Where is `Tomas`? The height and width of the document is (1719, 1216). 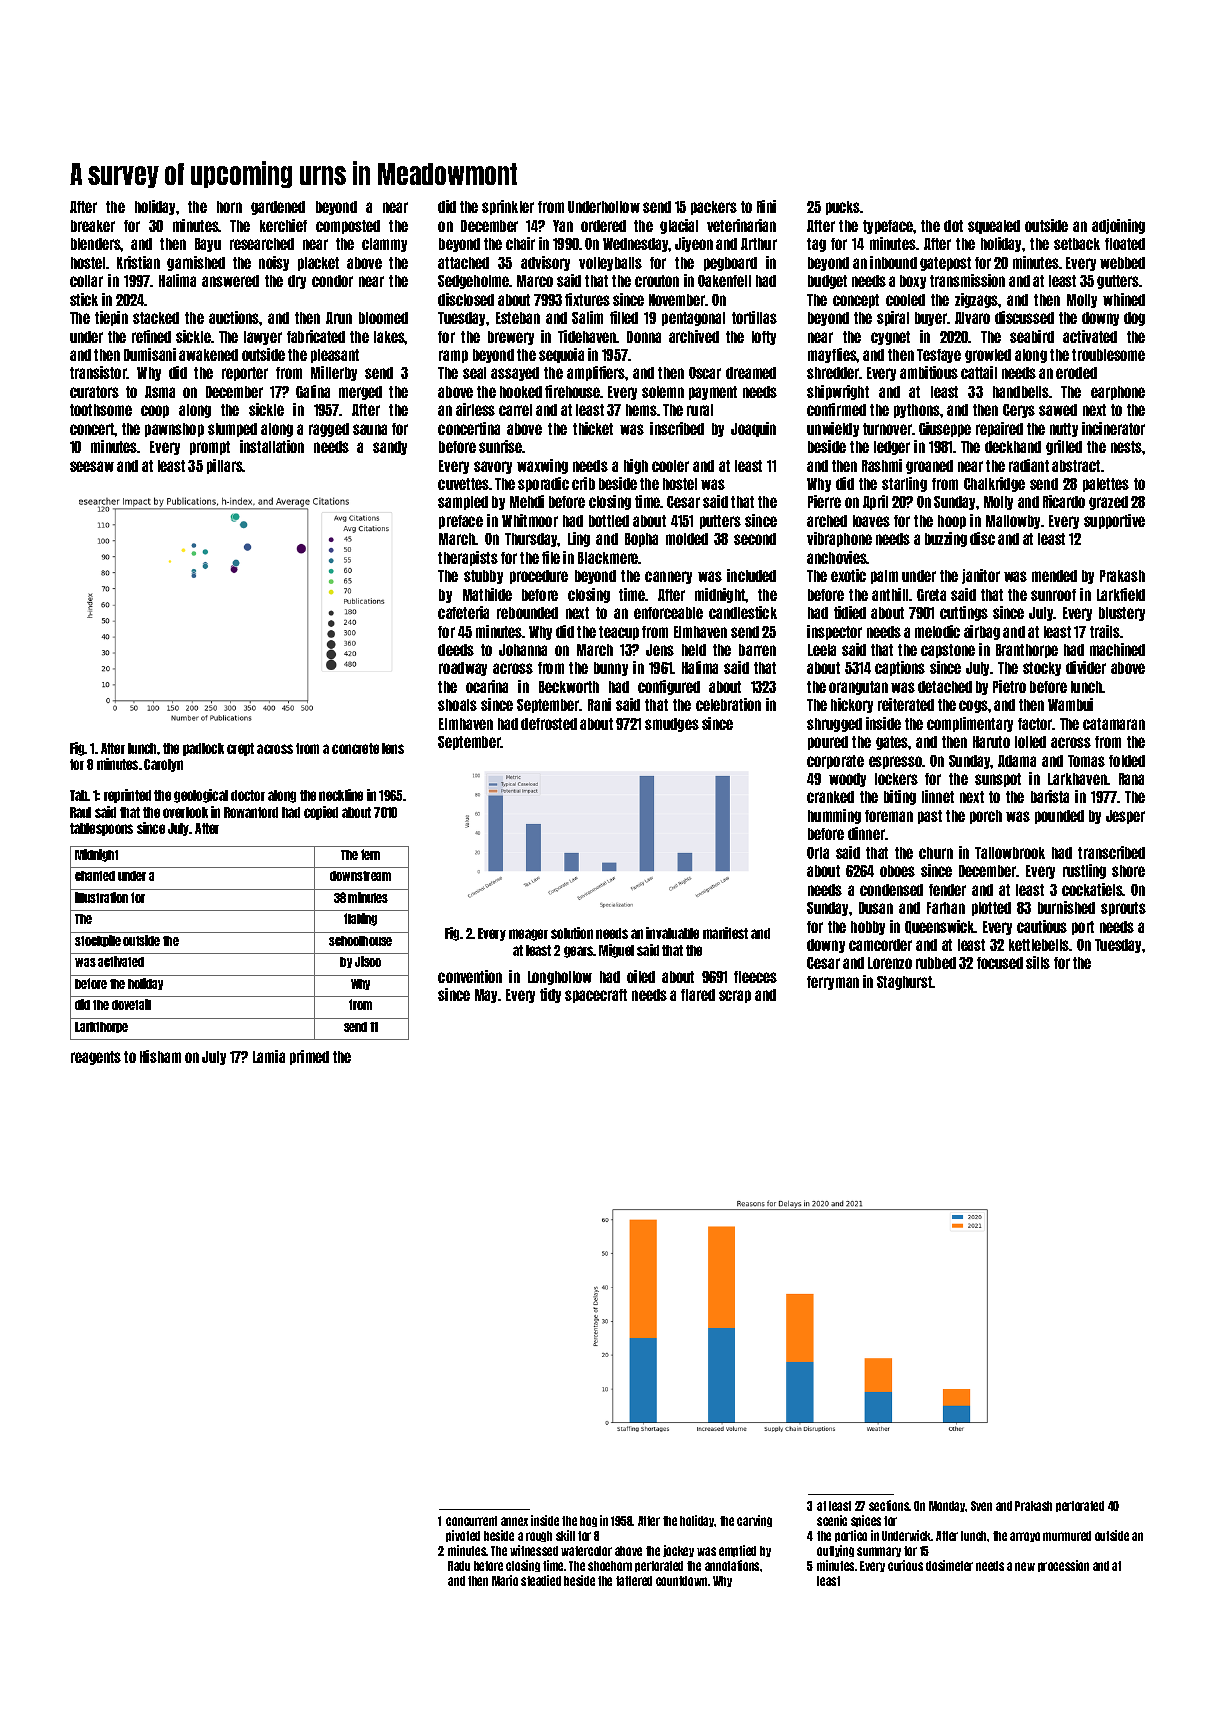
Tomas is located at coordinates (1086, 761).
